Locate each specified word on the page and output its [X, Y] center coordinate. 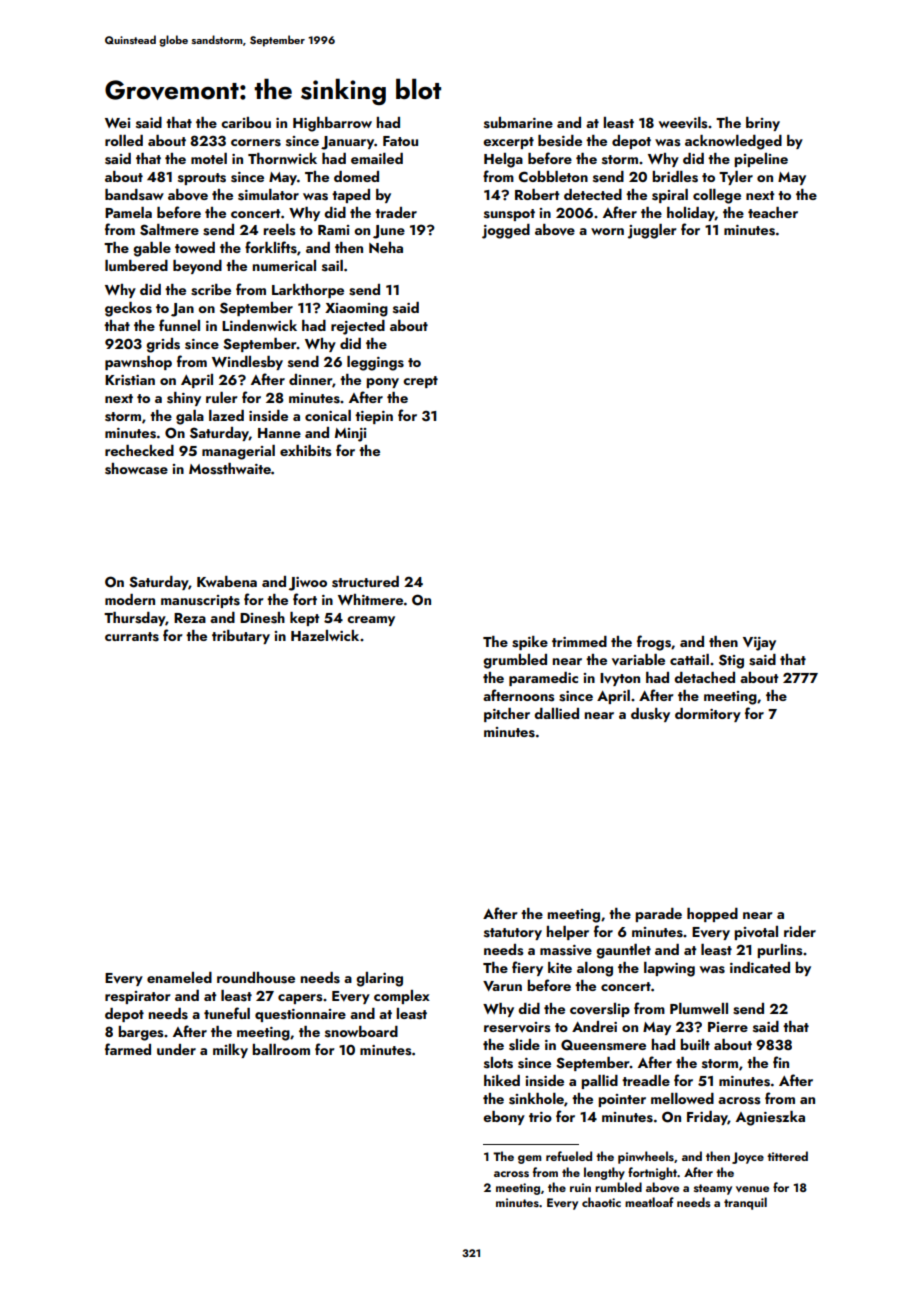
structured [365, 582]
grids [163, 345]
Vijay [759, 644]
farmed [128, 1049]
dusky [650, 715]
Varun [502, 986]
